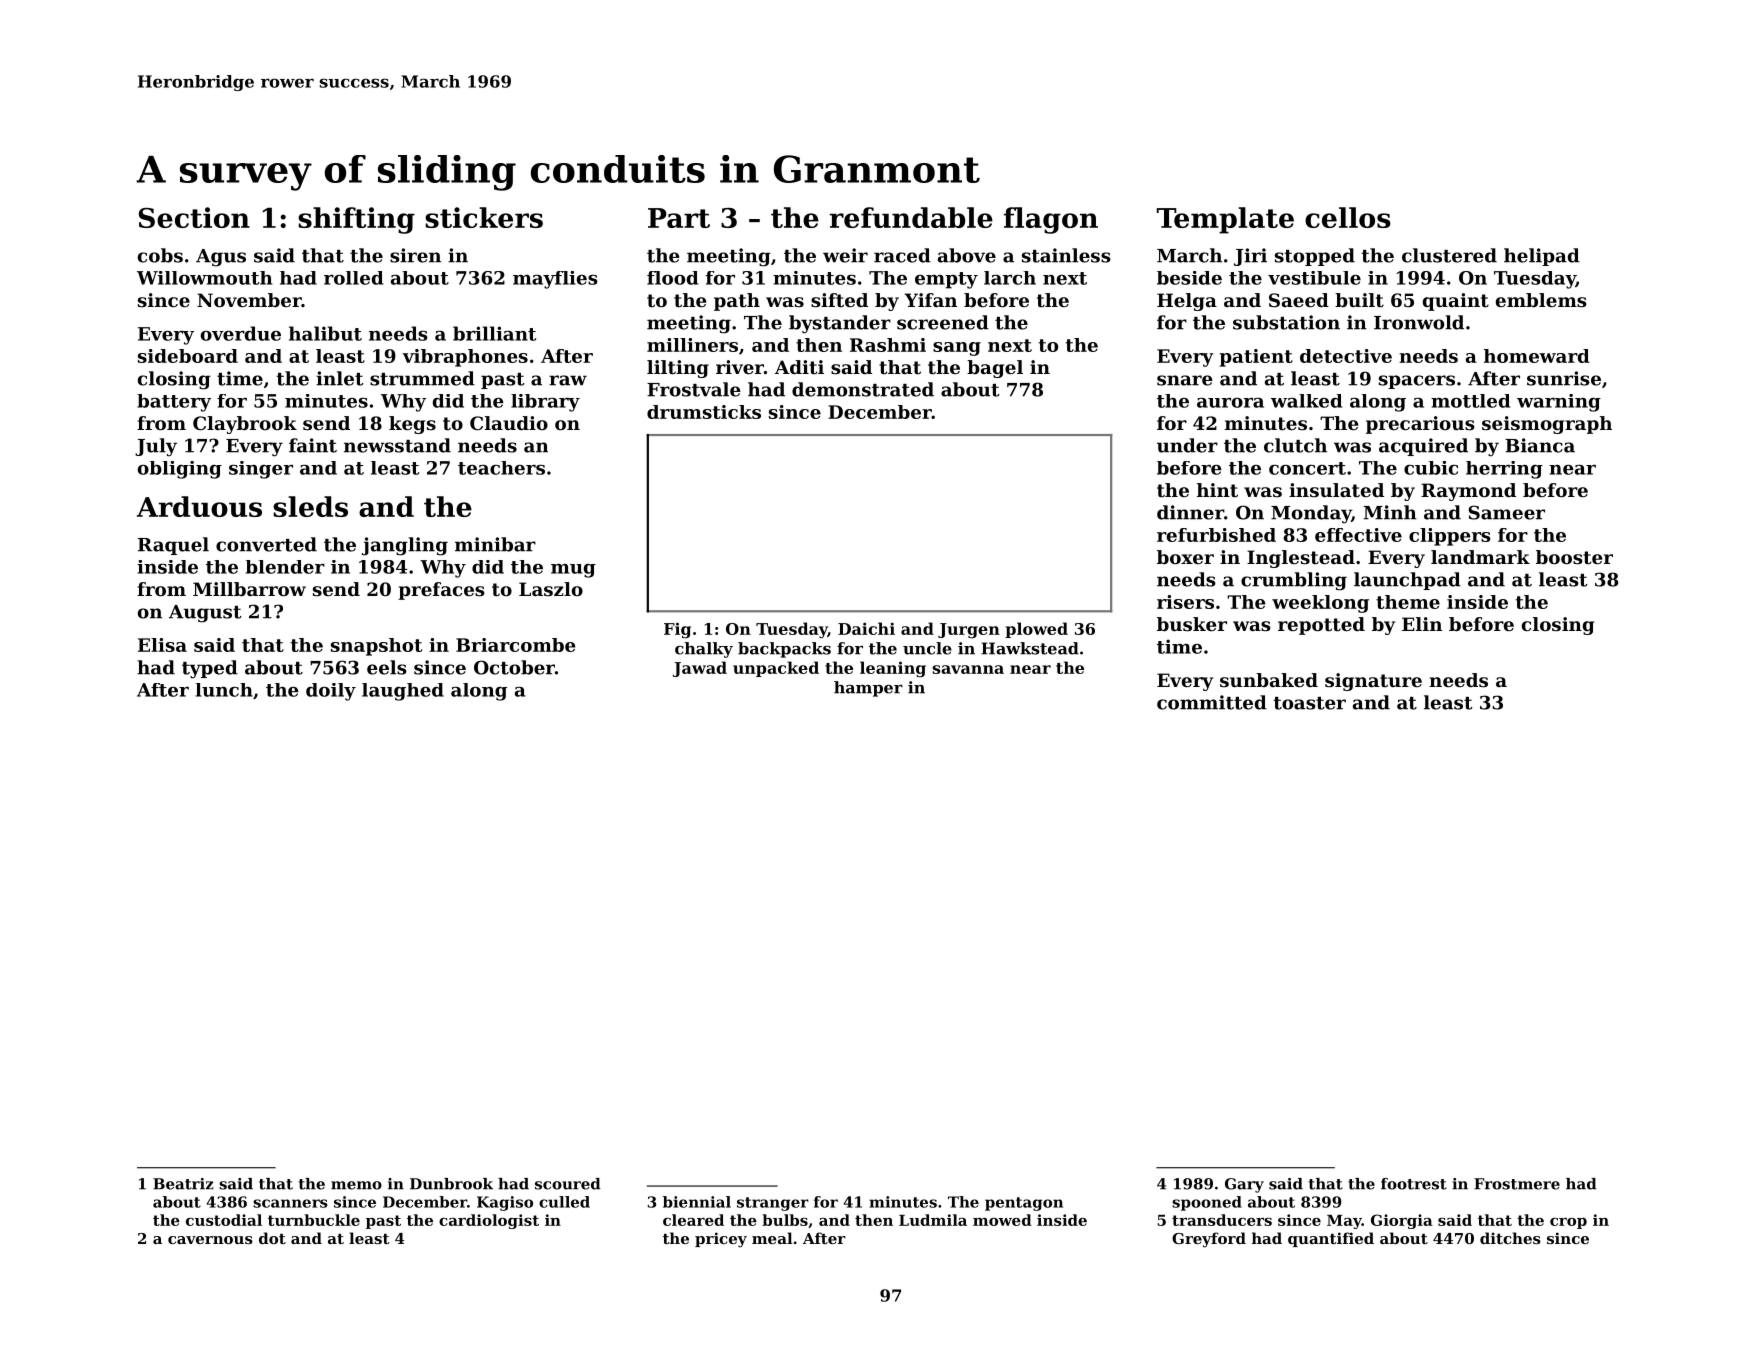  What do you see at coordinates (721, 1240) in the page?
I see `pricey` at bounding box center [721, 1240].
